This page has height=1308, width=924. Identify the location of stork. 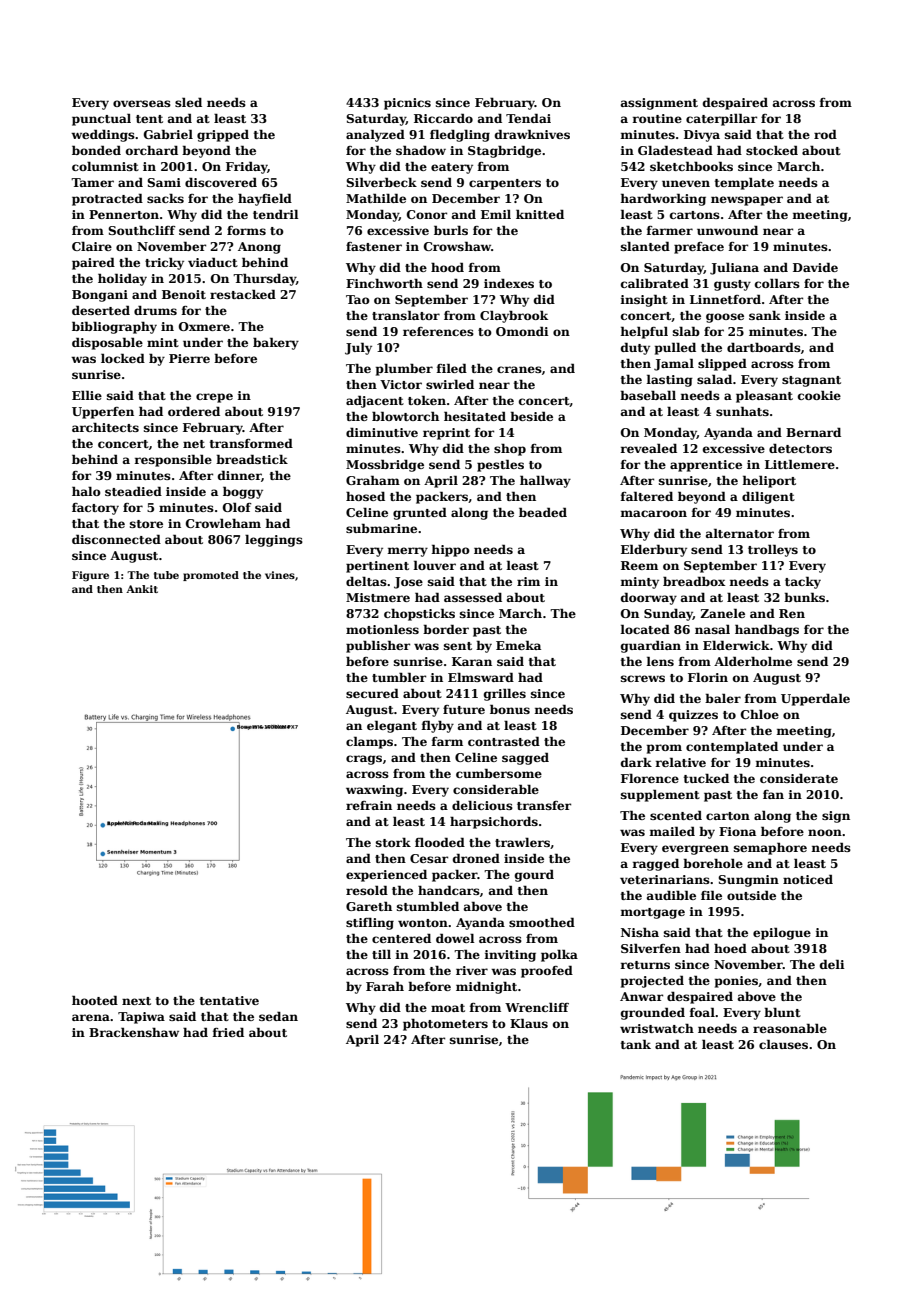
(393, 842).
